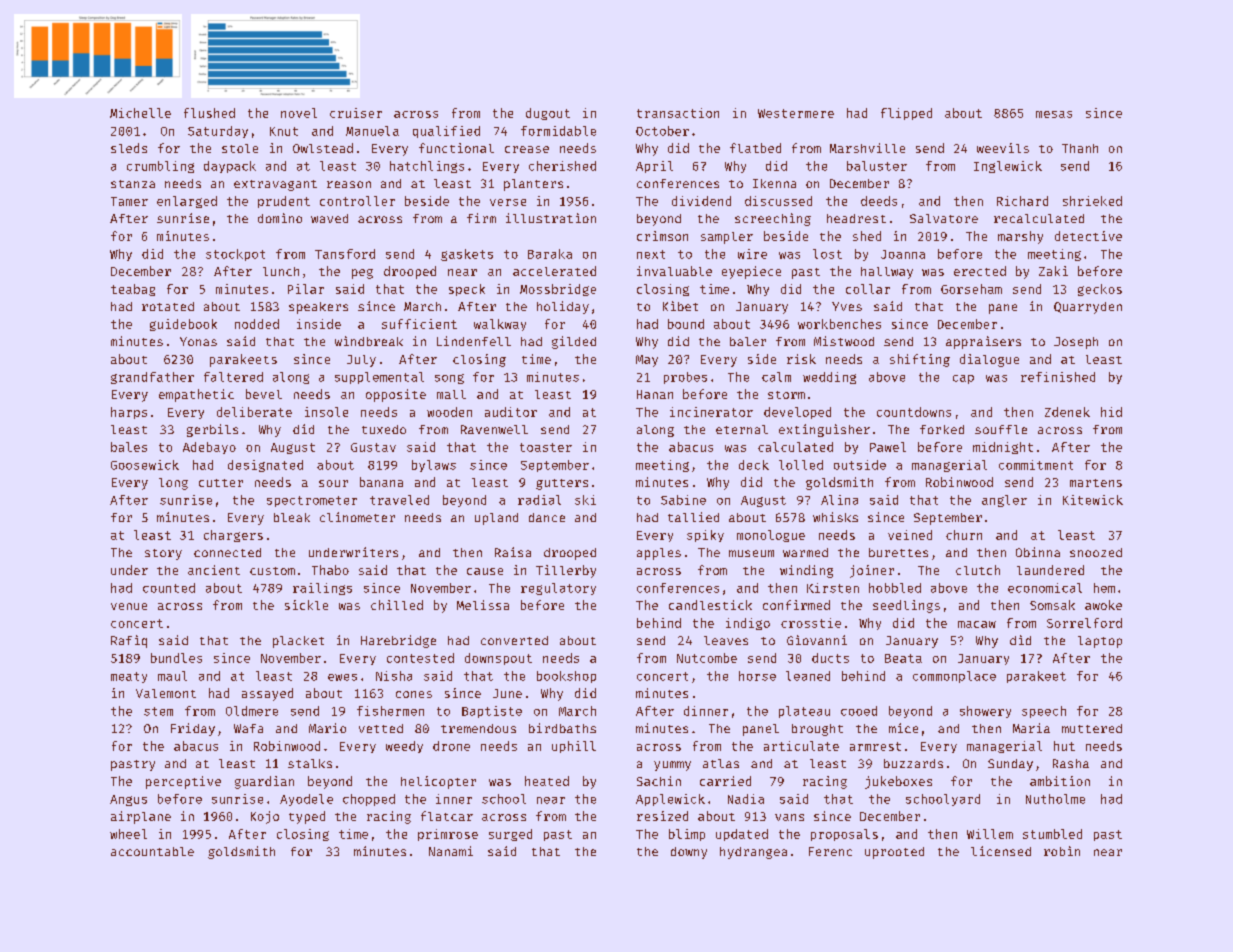 This screenshot has height=952, width=1233. What do you see at coordinates (655, 394) in the screenshot?
I see `Hanan` at bounding box center [655, 394].
